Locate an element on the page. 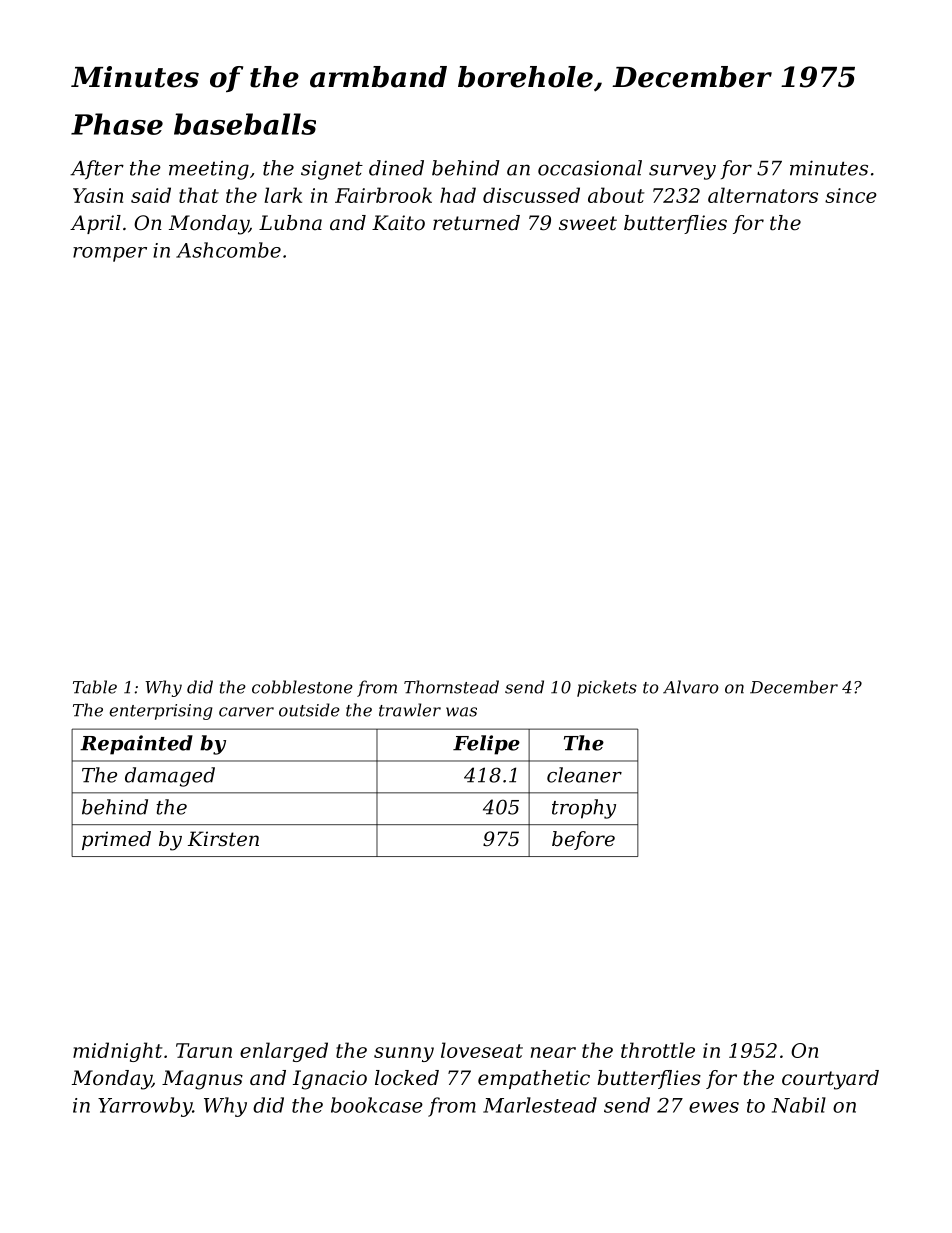 This image has height=1233, width=952. April is located at coordinates (95, 224).
